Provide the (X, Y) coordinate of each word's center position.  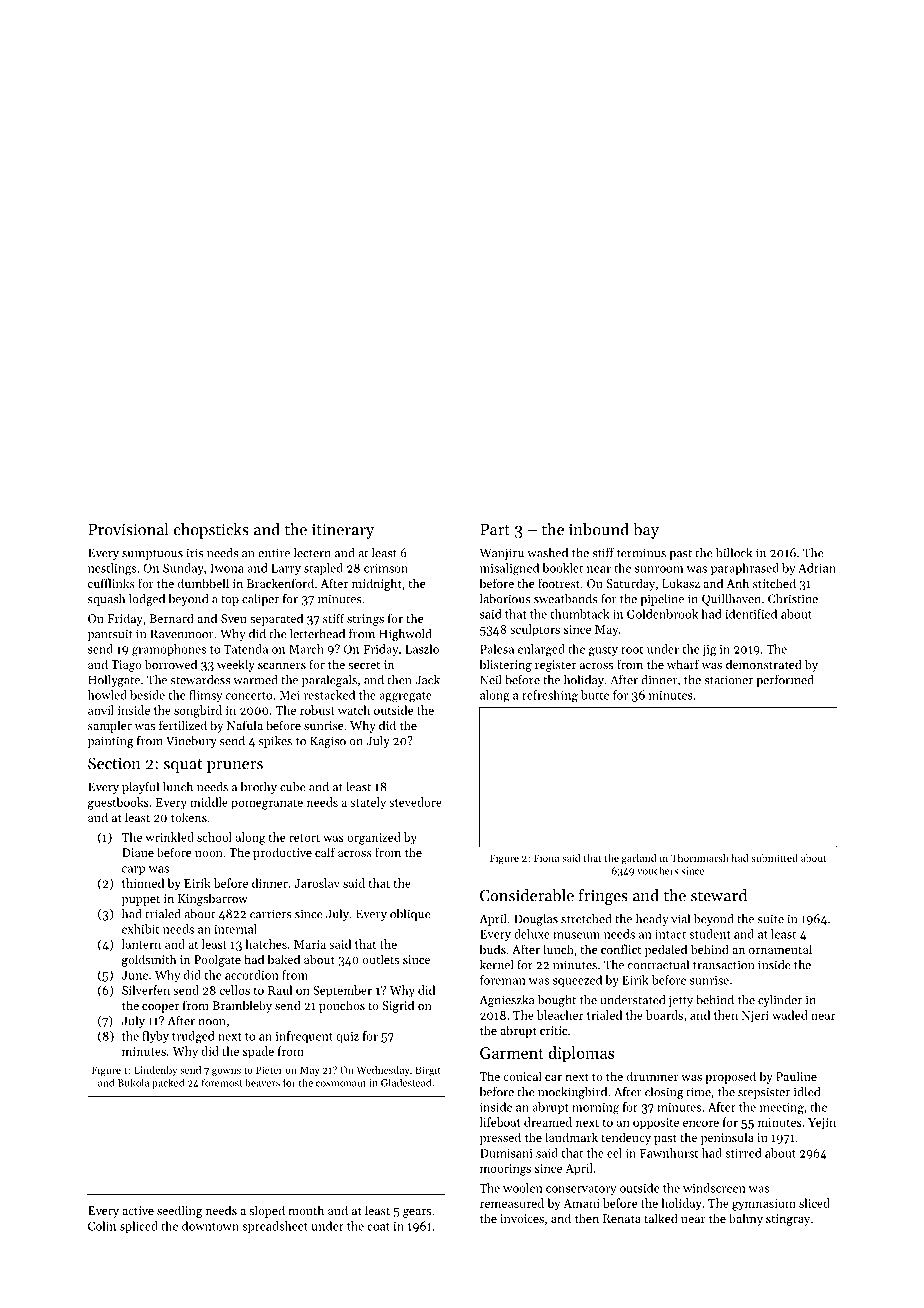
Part (495, 530)
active (138, 1210)
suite (771, 919)
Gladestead (406, 1082)
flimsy (206, 696)
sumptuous (152, 554)
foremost (222, 1082)
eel (614, 1153)
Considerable (527, 895)
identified (751, 614)
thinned (143, 883)
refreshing (550, 696)
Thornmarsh (700, 858)
